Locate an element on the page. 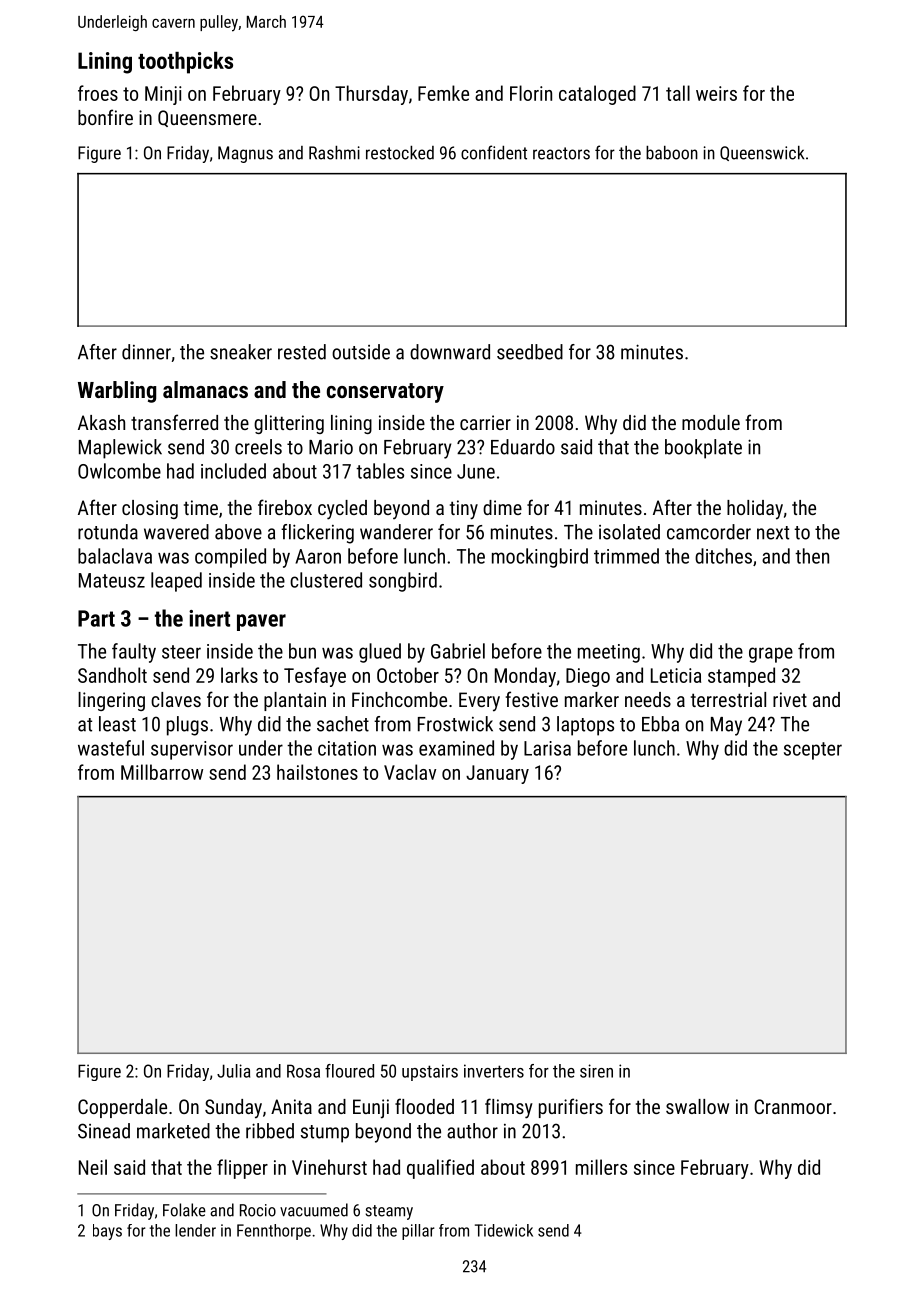 The image size is (924, 1308). reactors is located at coordinates (561, 153).
